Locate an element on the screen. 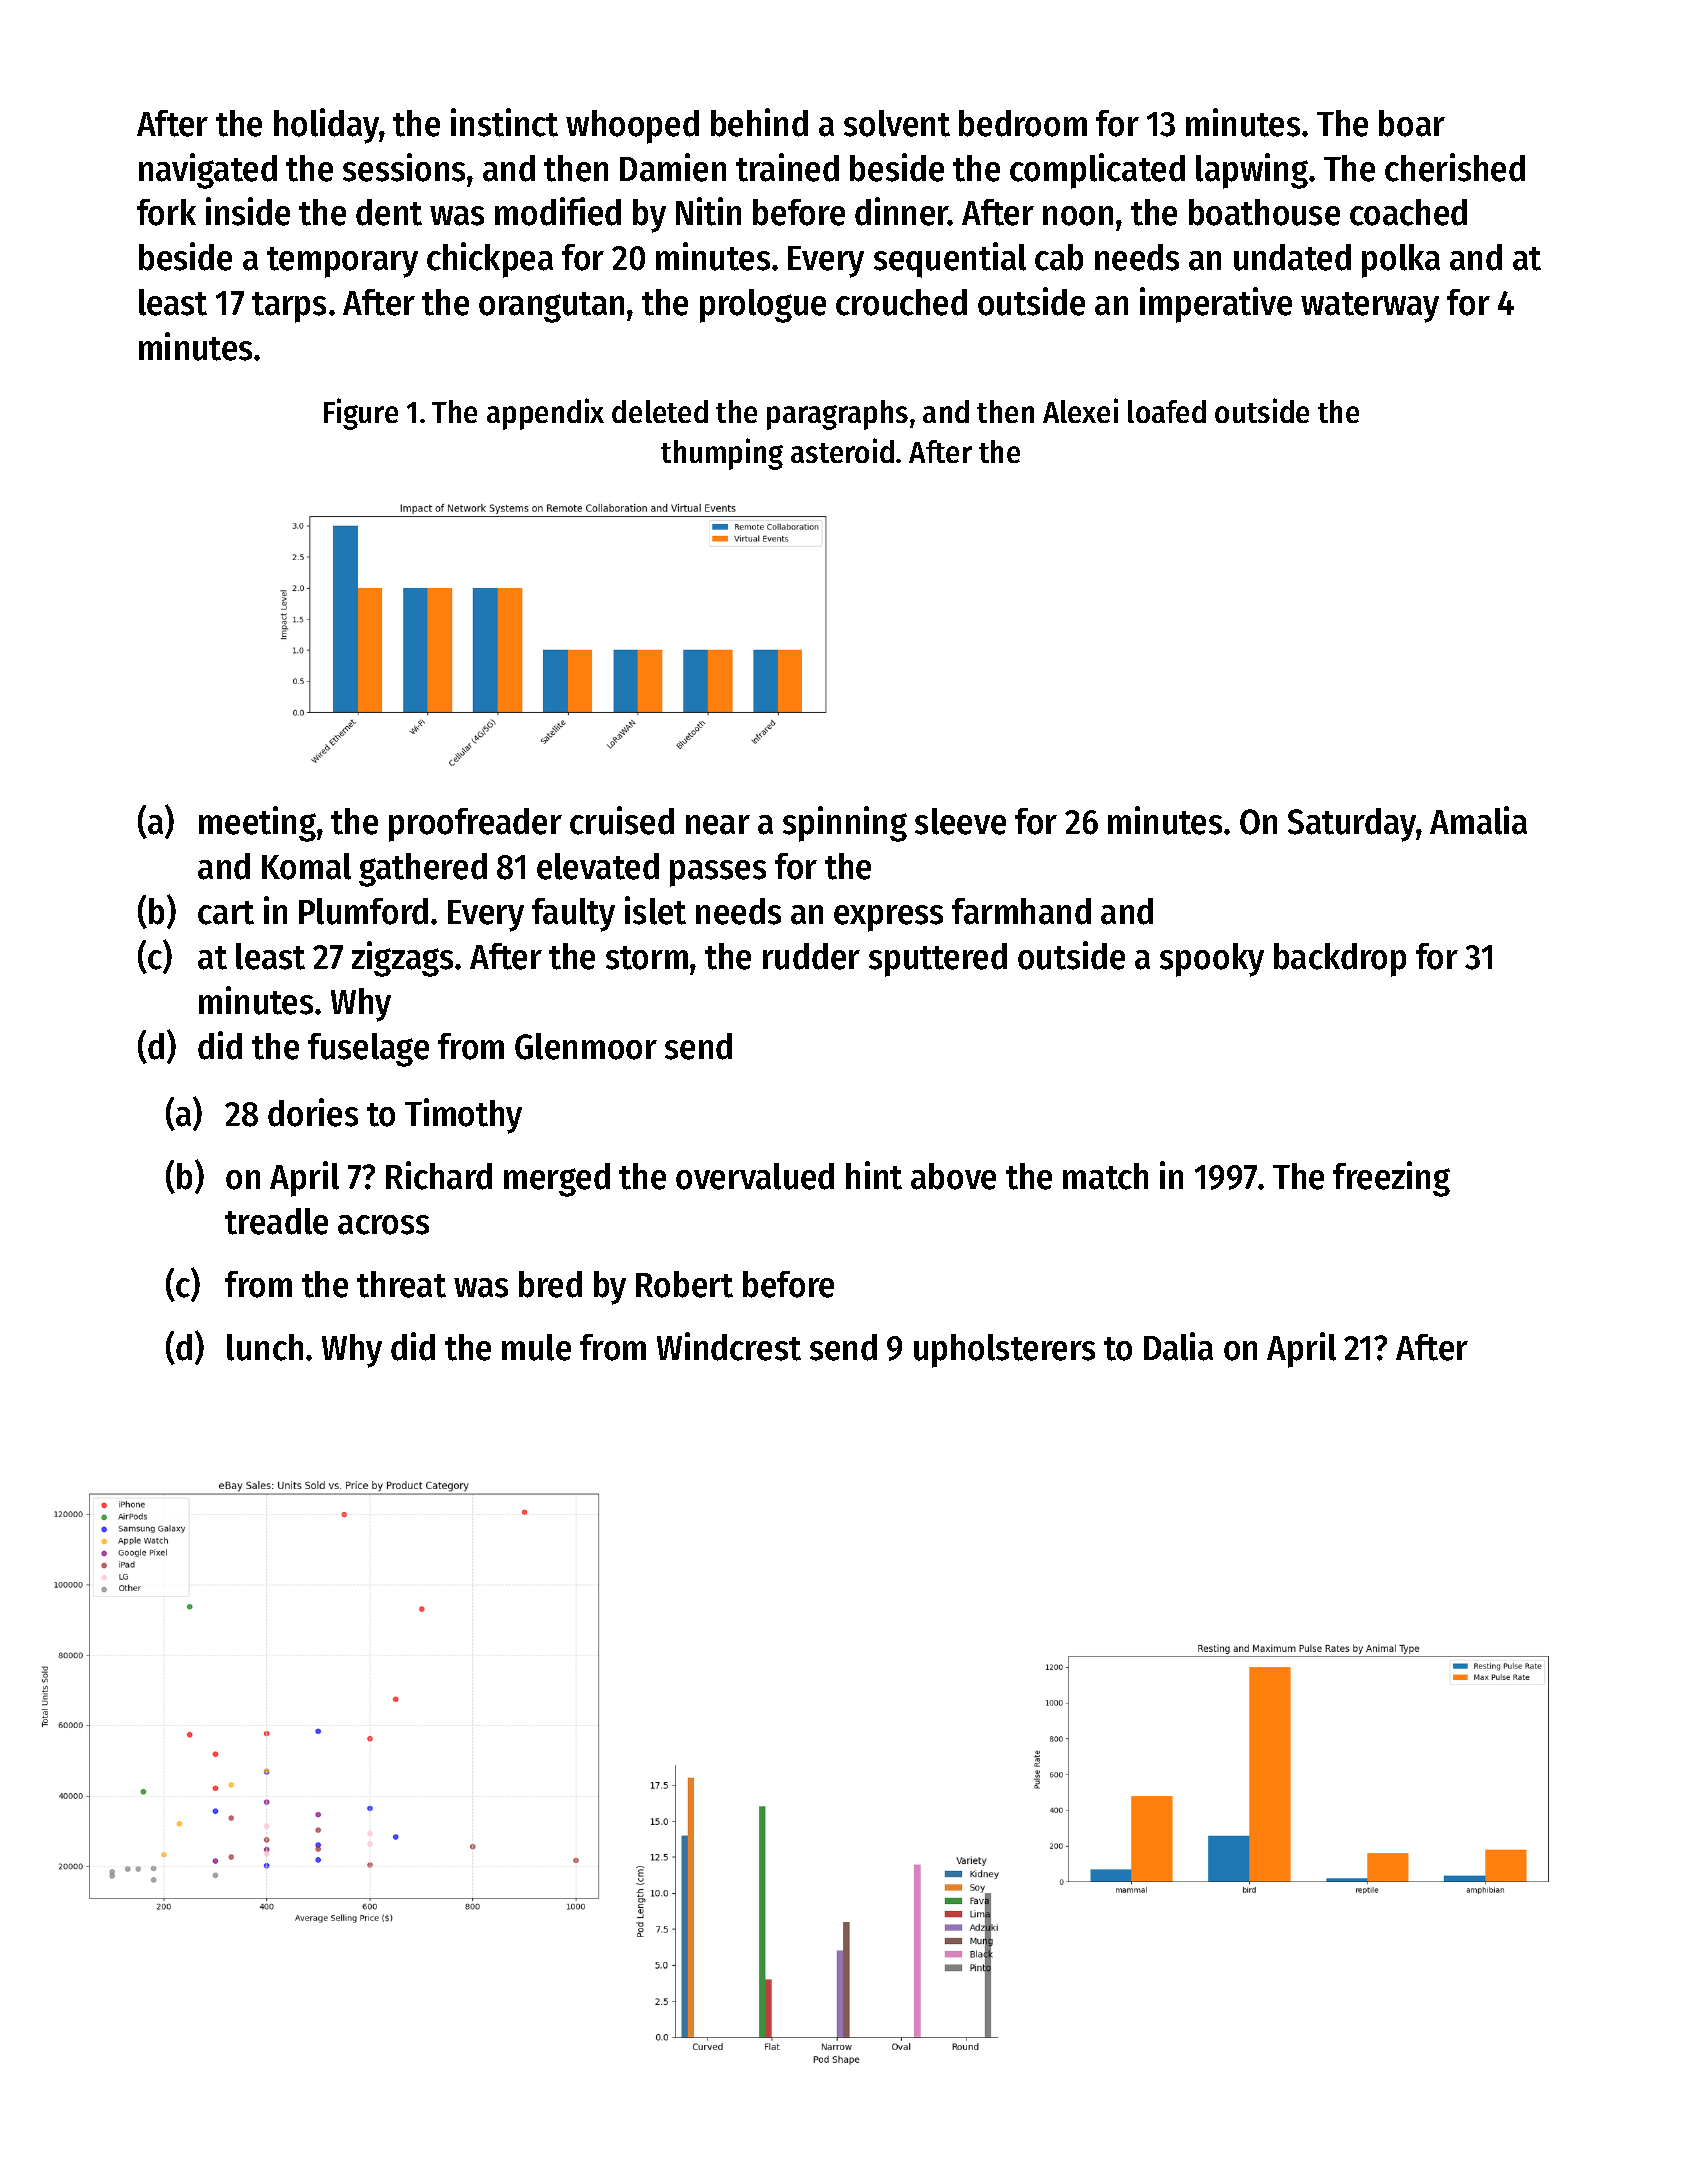 The height and width of the screenshot is (2178, 1683). whooped is located at coordinates (632, 127).
